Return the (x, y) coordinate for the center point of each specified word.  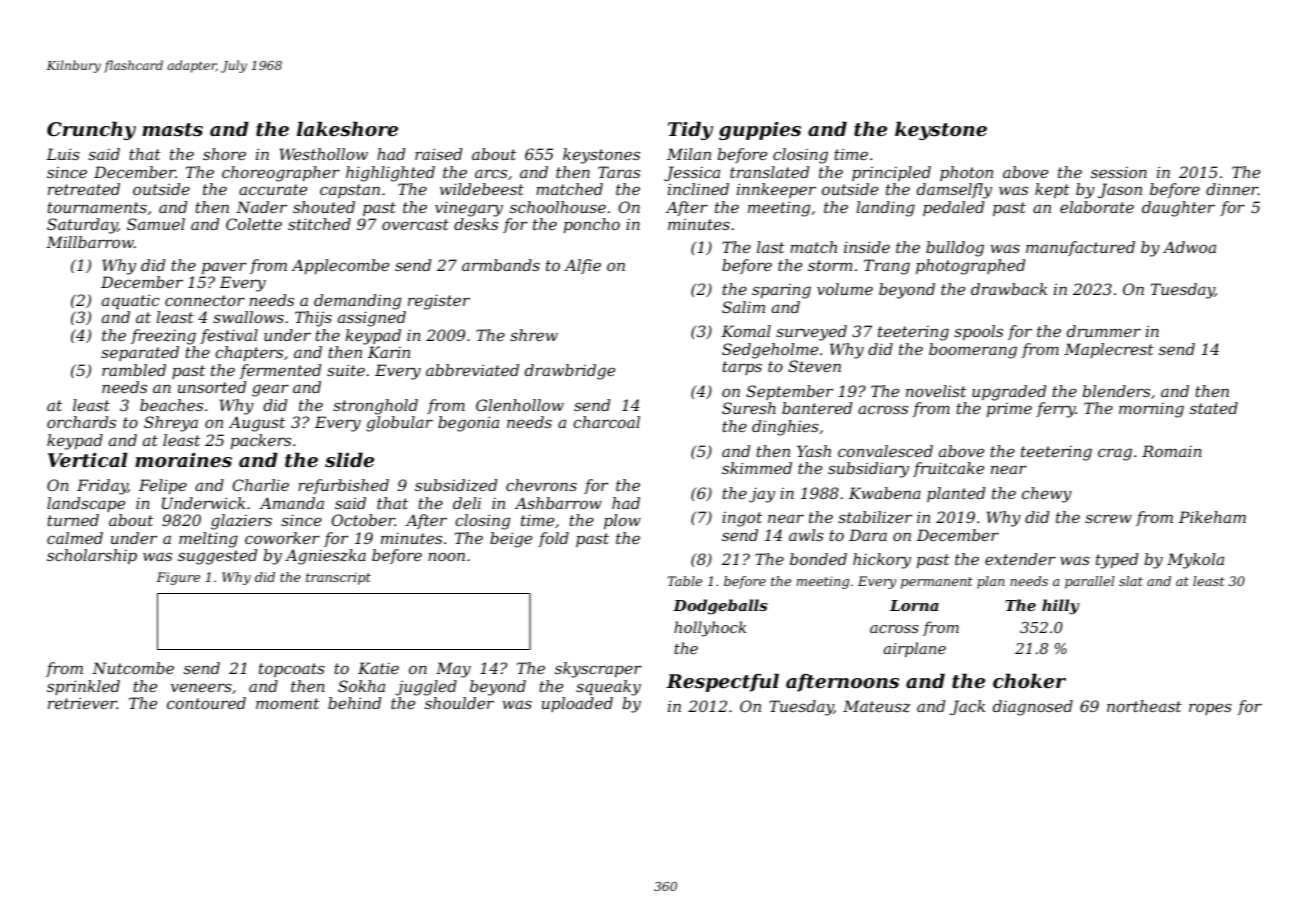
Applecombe (340, 266)
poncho (592, 225)
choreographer (281, 174)
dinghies (785, 428)
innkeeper (776, 190)
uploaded (577, 704)
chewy (1047, 495)
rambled (134, 370)
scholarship (92, 556)
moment (287, 703)
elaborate (1097, 207)
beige (511, 540)
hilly (1060, 607)
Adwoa (1189, 247)
